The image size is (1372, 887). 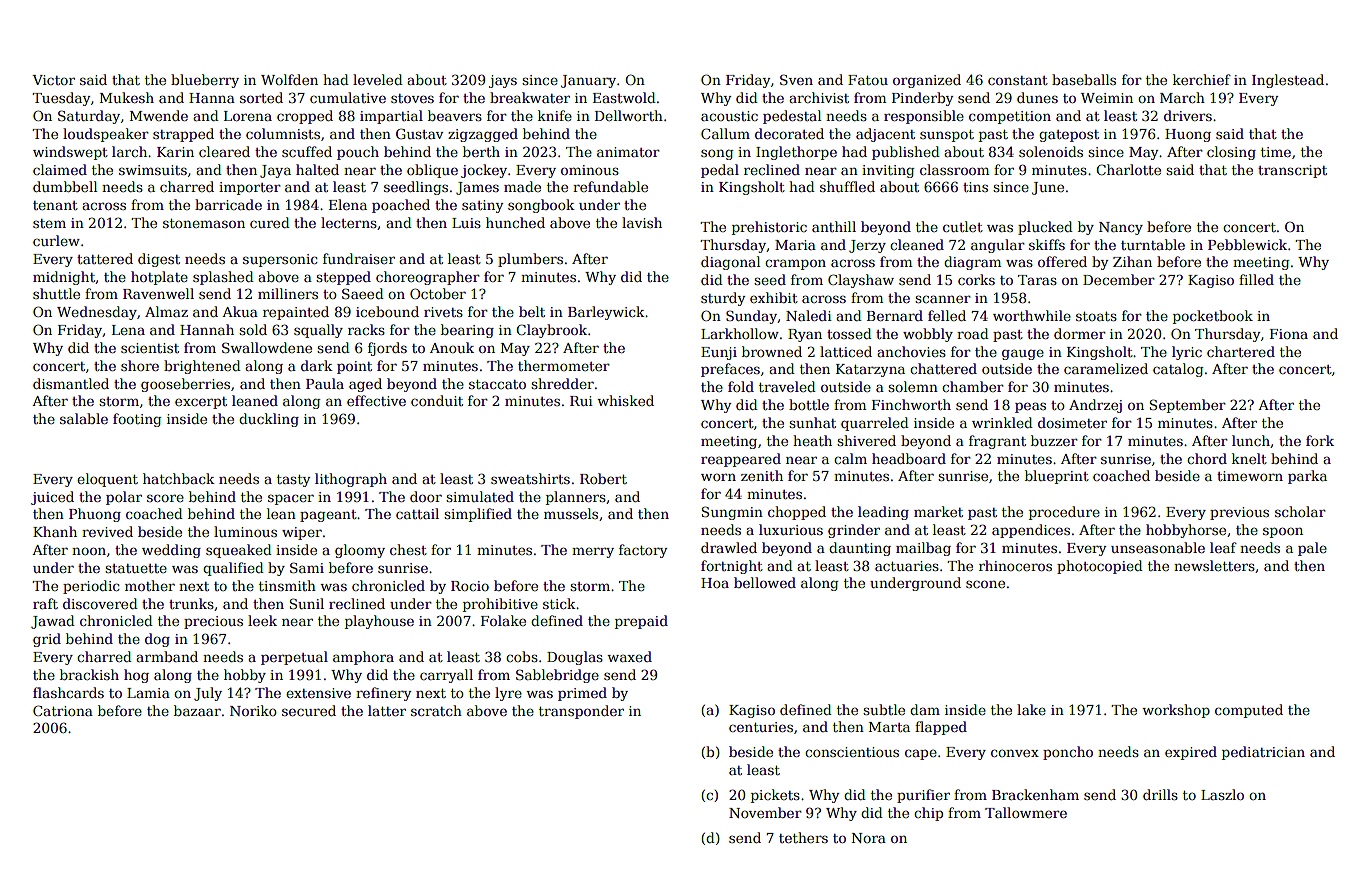 What do you see at coordinates (1222, 794) in the screenshot?
I see `Laszlo` at bounding box center [1222, 794].
